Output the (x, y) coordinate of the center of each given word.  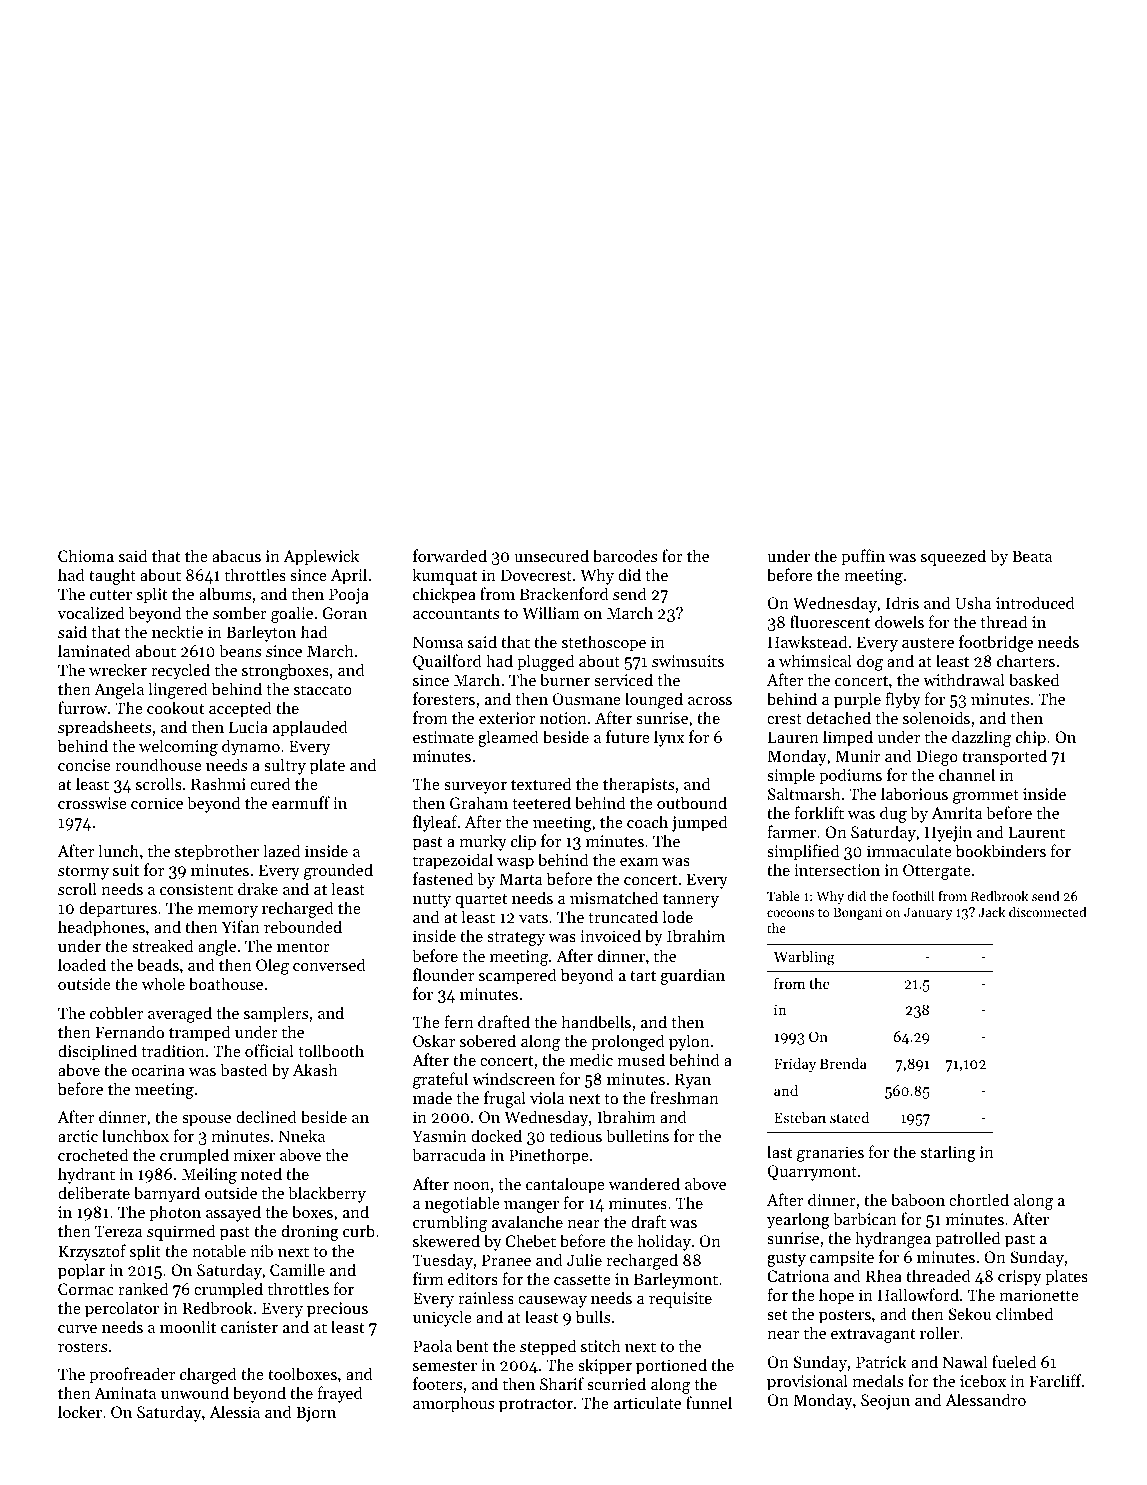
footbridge (996, 643)
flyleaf (435, 823)
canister (249, 1327)
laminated (94, 650)
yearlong (798, 1220)
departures (118, 909)
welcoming (178, 747)
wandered (644, 1183)
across (710, 701)
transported (1004, 757)
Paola (432, 1345)
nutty (432, 901)
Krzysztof (92, 1252)
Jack (991, 912)
